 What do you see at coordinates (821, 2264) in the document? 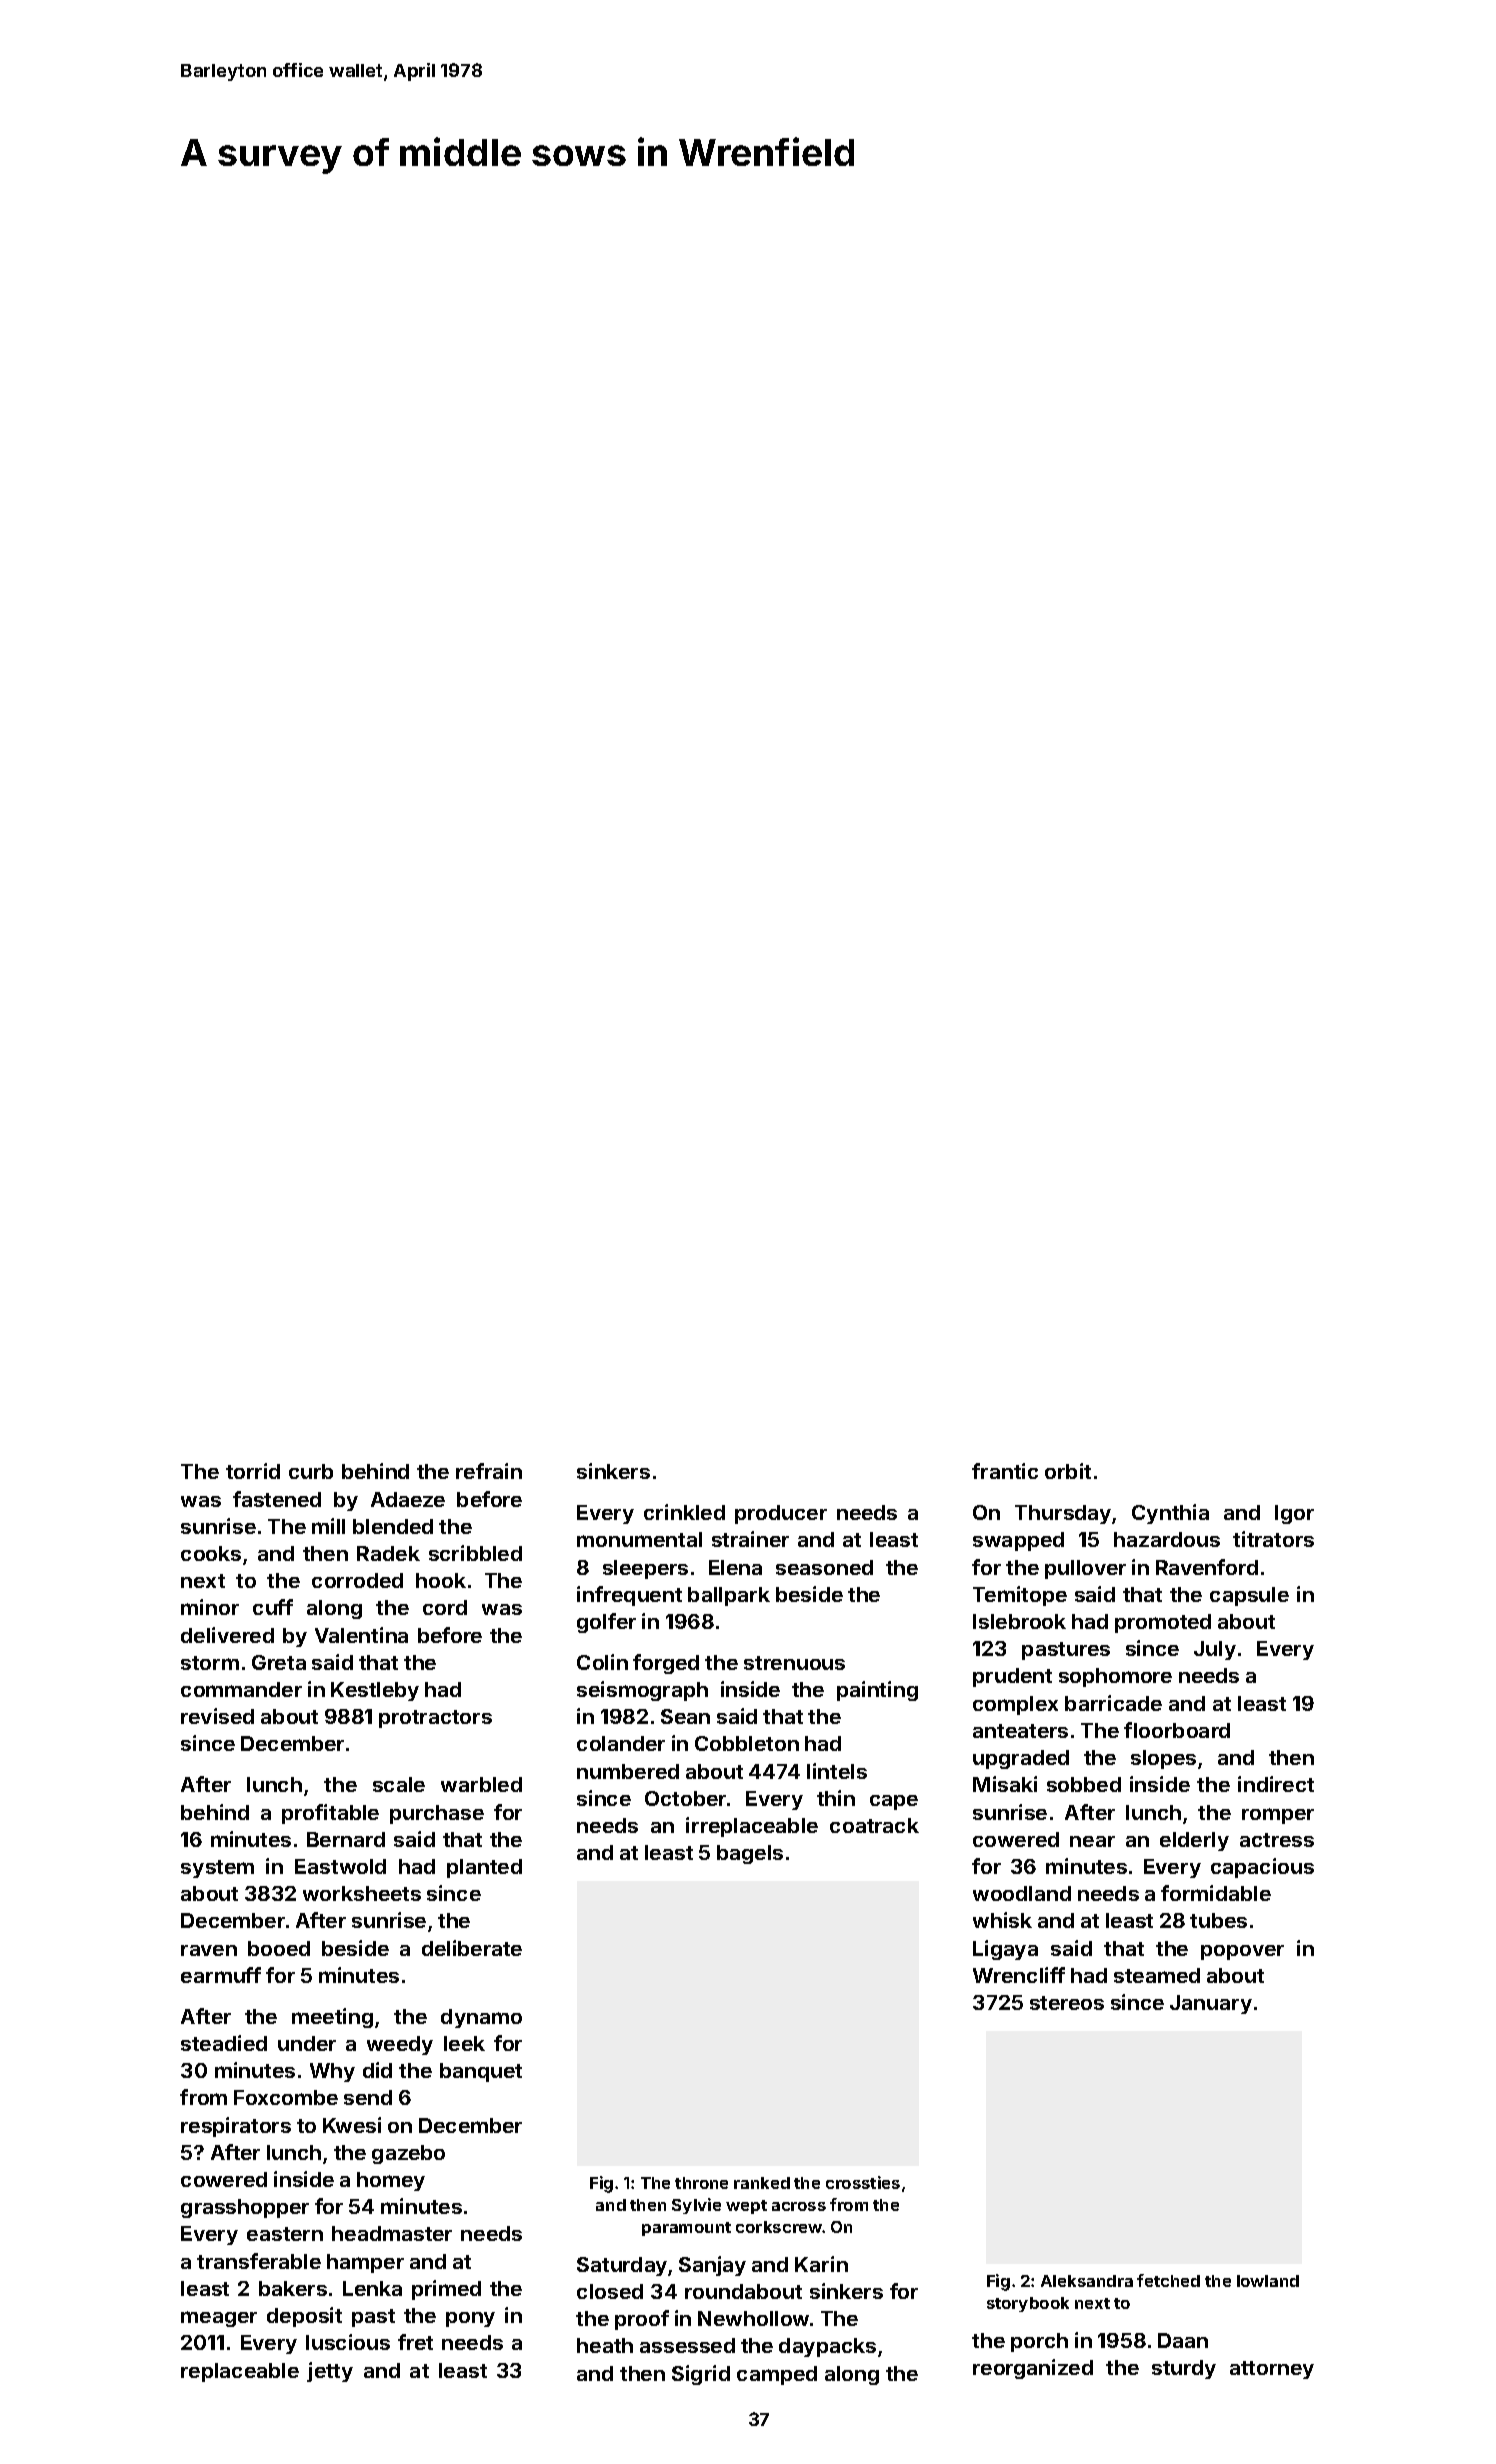
I see `Karin` at bounding box center [821, 2264].
